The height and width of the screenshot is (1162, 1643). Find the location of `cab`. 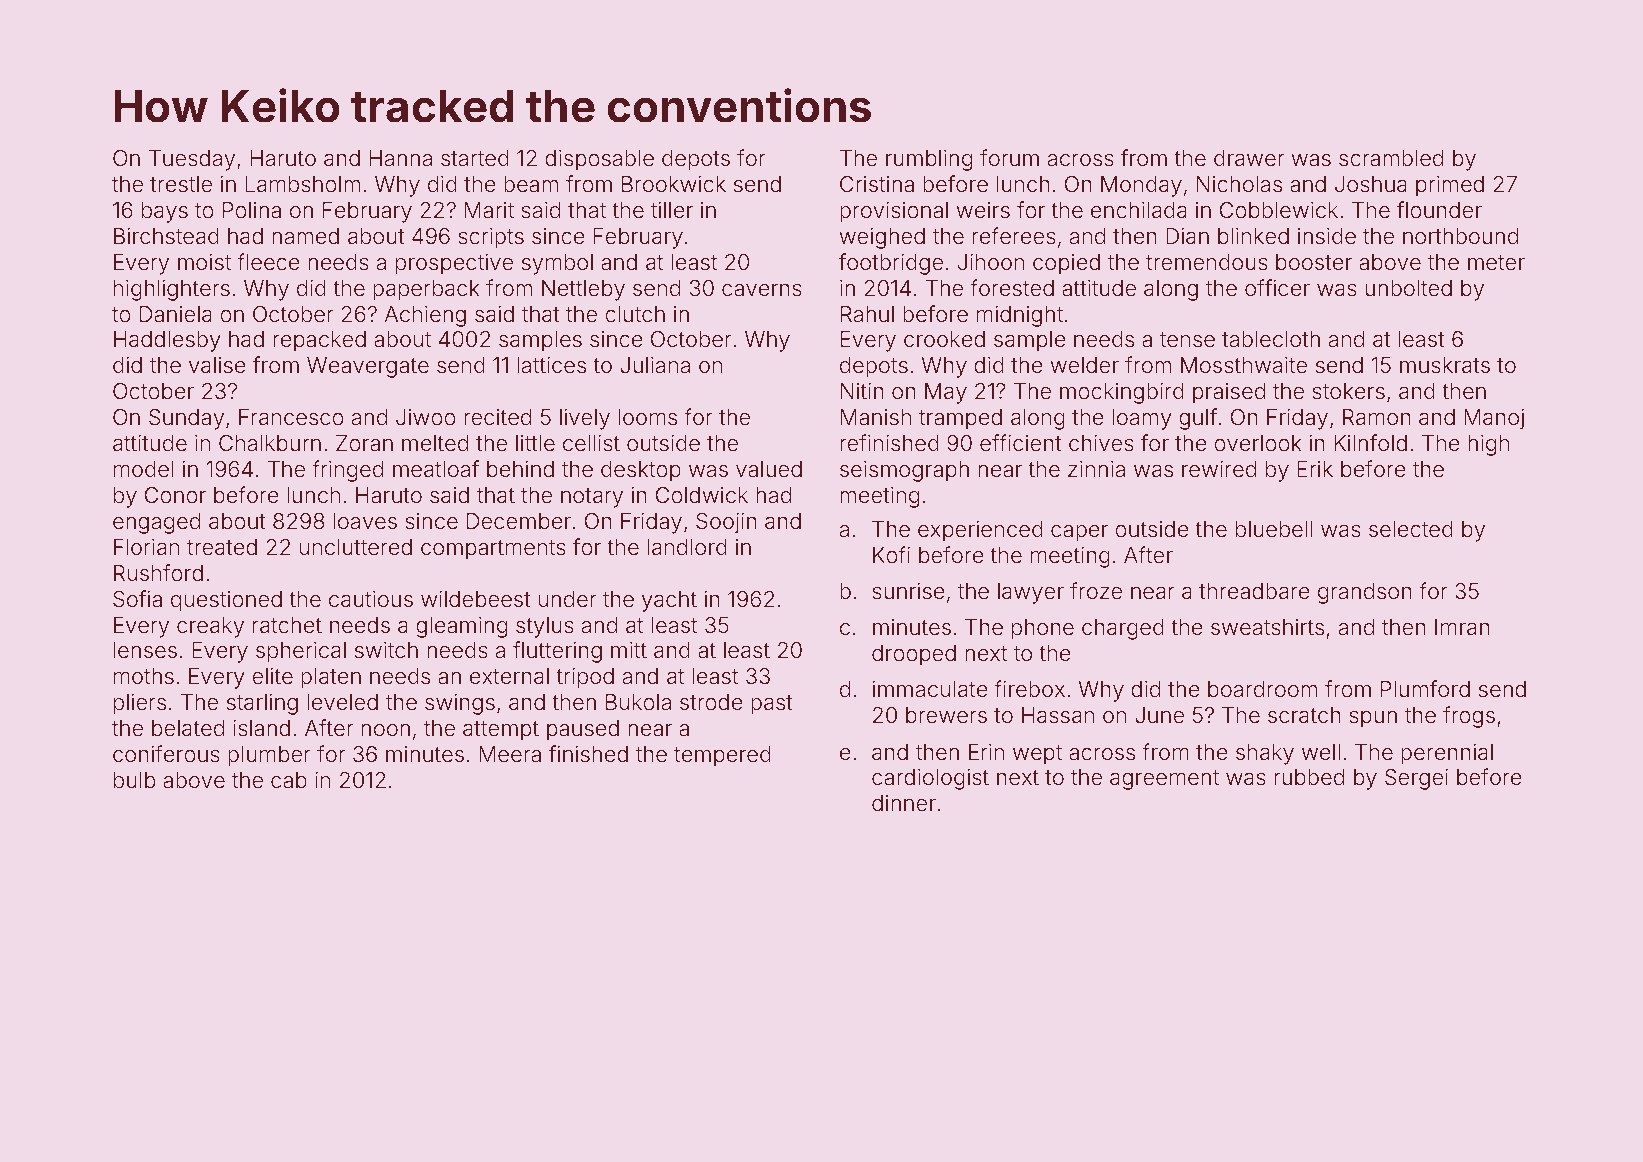

cab is located at coordinates (289, 780).
